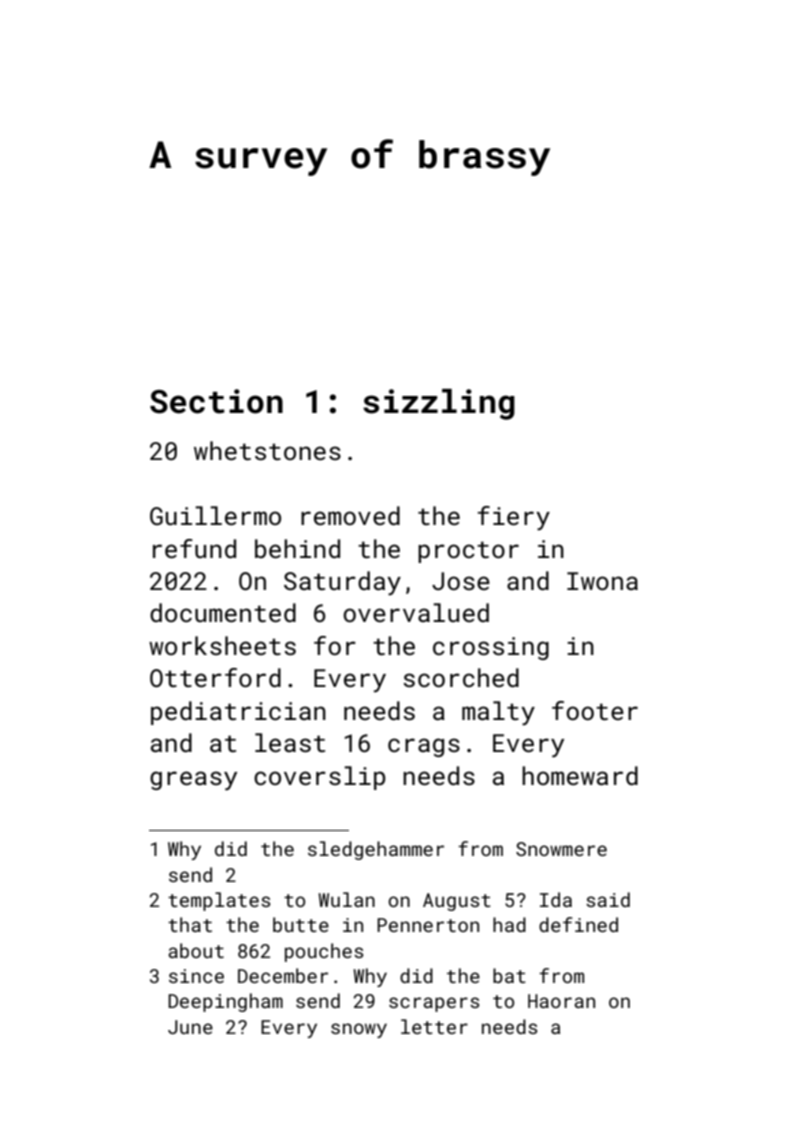 Image resolution: width=800 pixels, height=1135 pixels. I want to click on malty, so click(498, 713).
